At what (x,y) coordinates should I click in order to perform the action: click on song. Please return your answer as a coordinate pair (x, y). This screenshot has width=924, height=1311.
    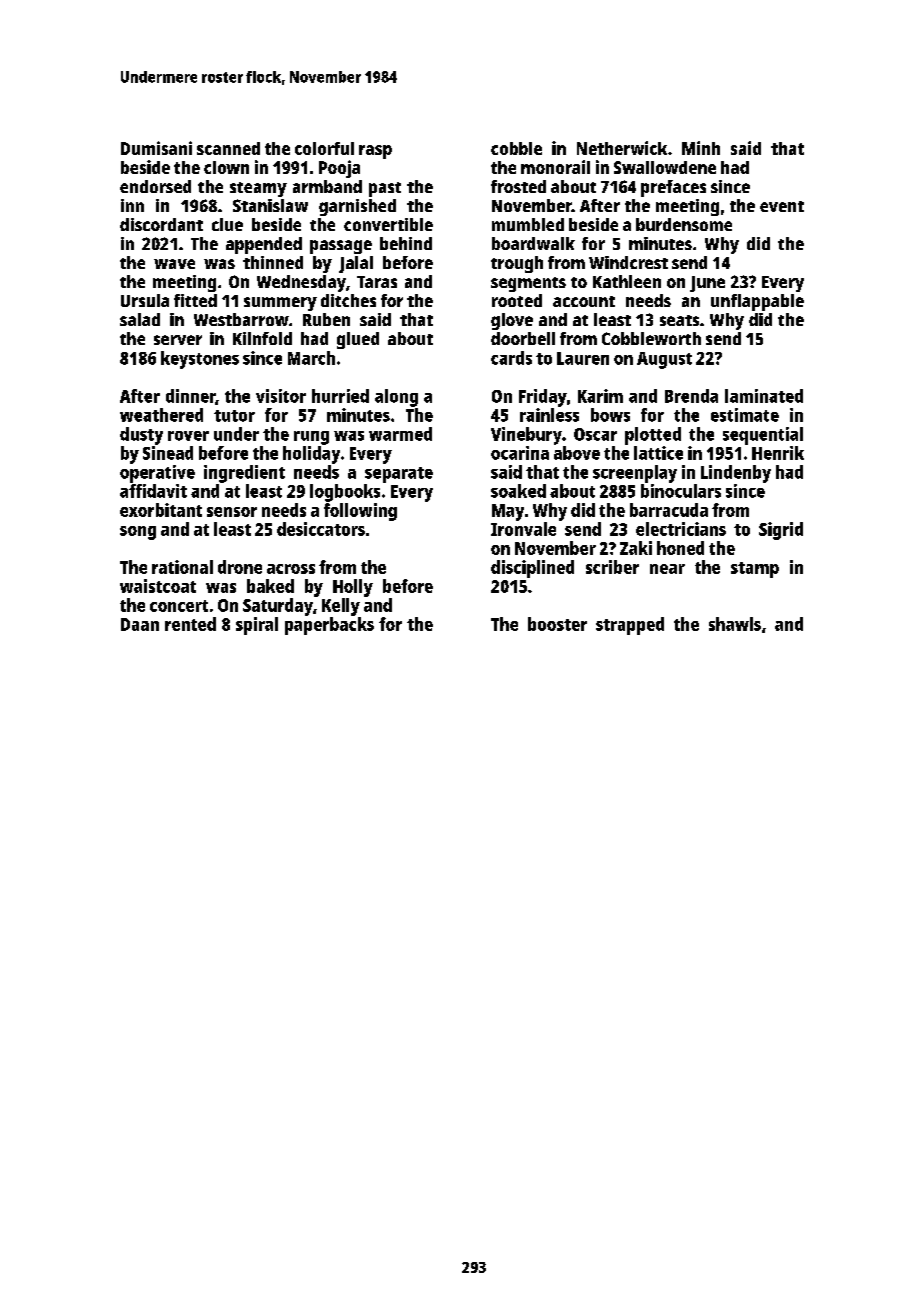
    Looking at the image, I should click on (138, 533).
